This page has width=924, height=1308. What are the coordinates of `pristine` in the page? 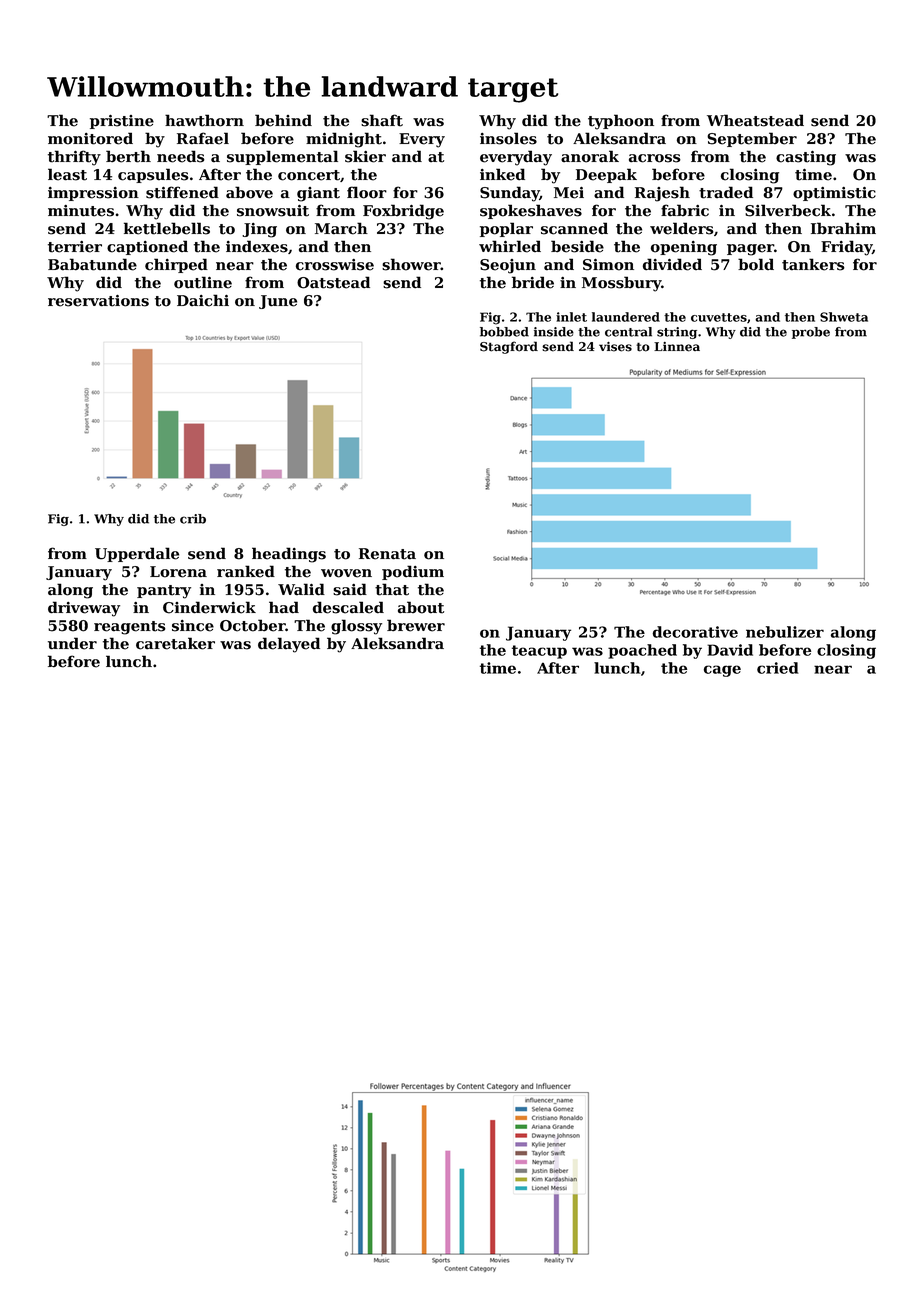 It's located at (122, 122).
